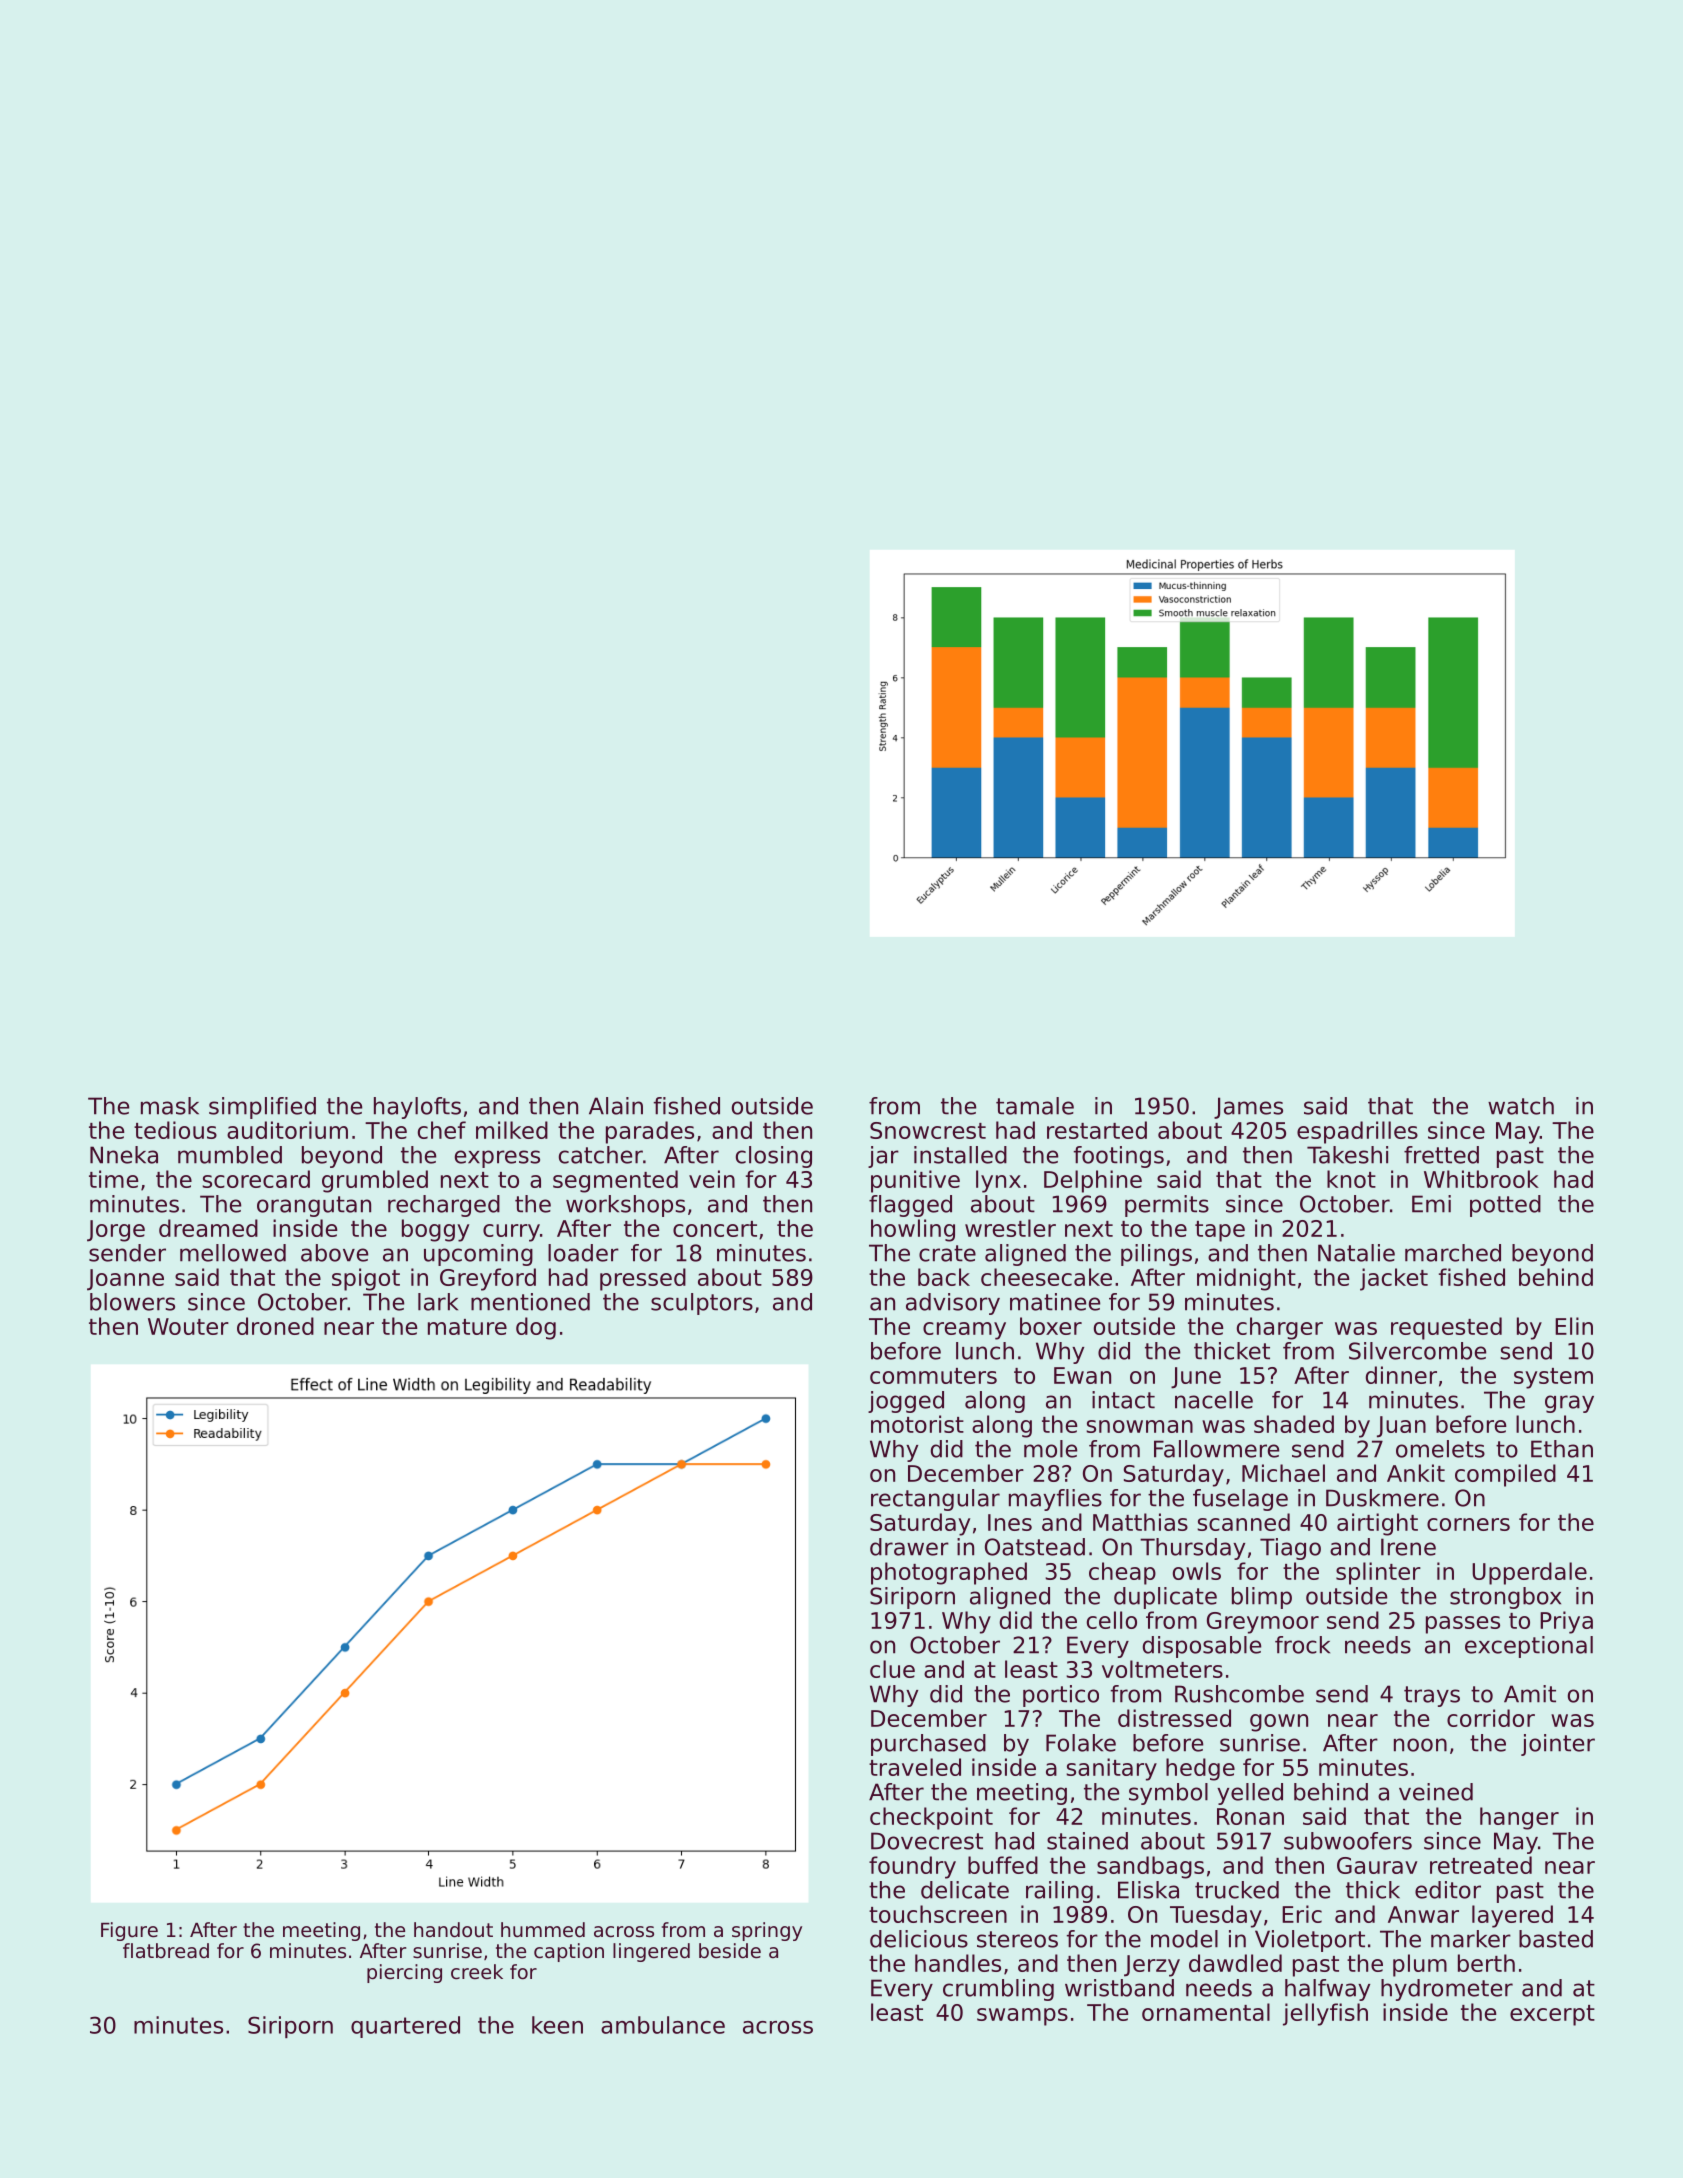  I want to click on flatbread, so click(166, 1950).
